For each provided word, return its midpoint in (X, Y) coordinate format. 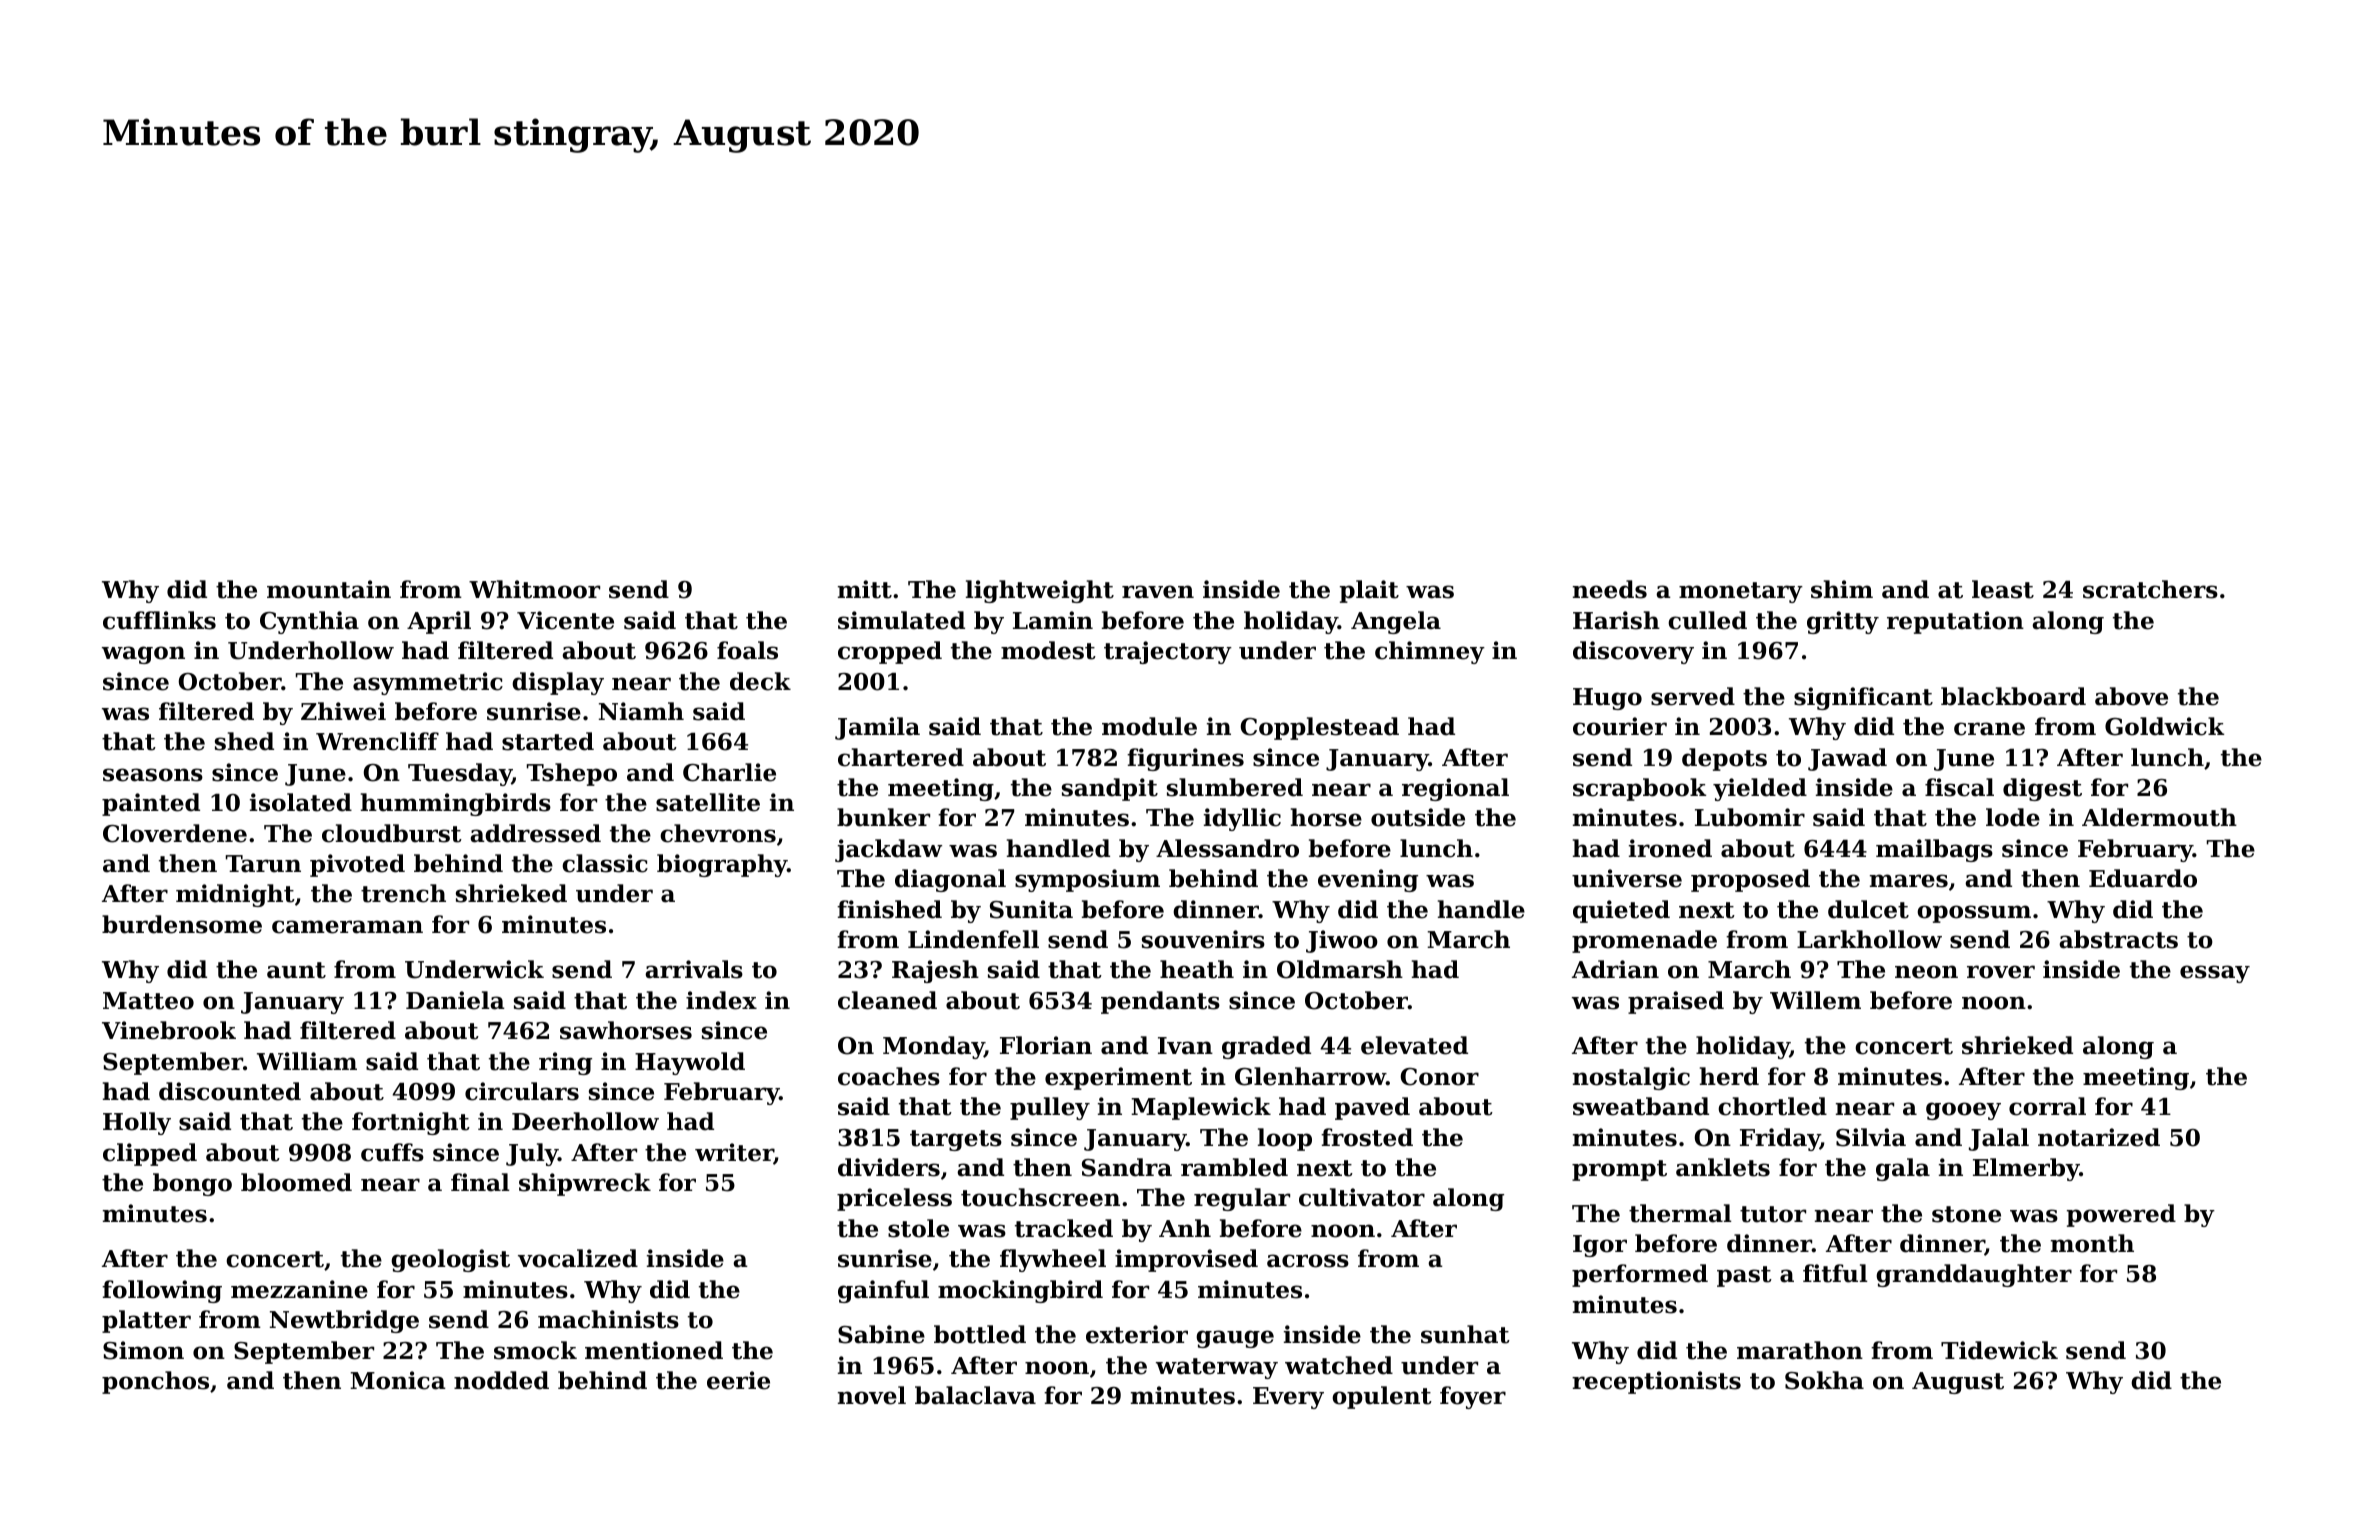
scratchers (2150, 589)
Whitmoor (534, 589)
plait (1369, 591)
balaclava (975, 1395)
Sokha (1824, 1380)
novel (872, 1395)
